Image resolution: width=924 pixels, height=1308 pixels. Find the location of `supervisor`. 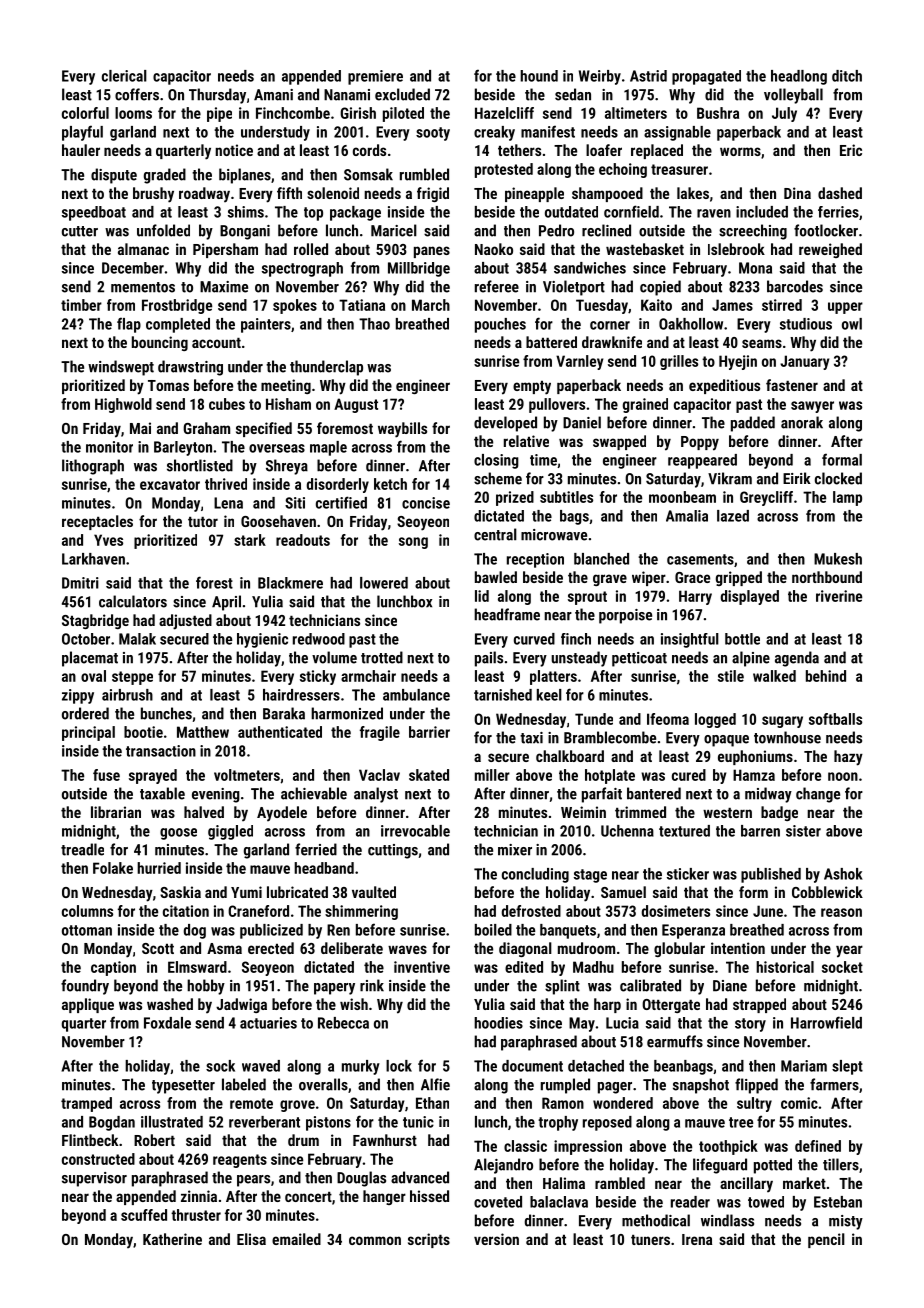

supervisor is located at coordinates (94, 1179).
